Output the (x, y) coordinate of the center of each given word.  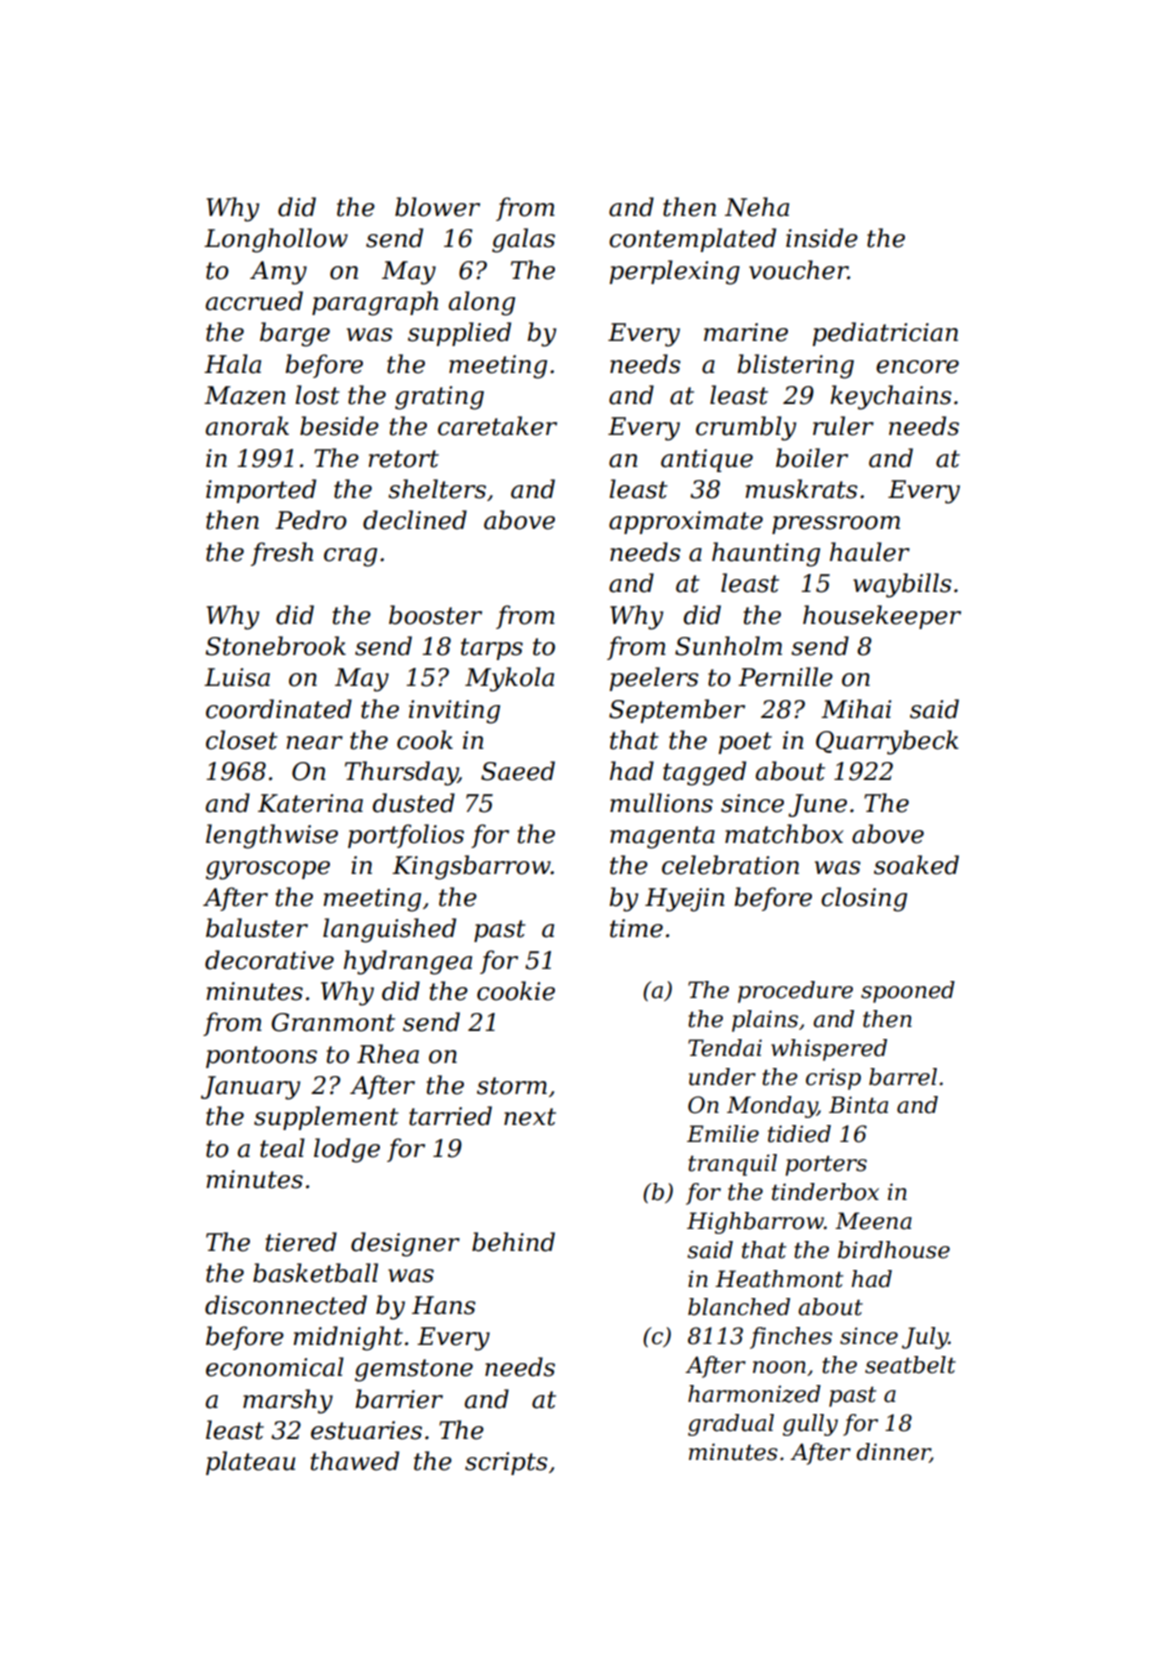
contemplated (692, 240)
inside (822, 238)
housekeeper (882, 617)
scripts (506, 1463)
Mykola (509, 679)
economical (275, 1367)
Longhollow (276, 240)
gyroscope (268, 870)
